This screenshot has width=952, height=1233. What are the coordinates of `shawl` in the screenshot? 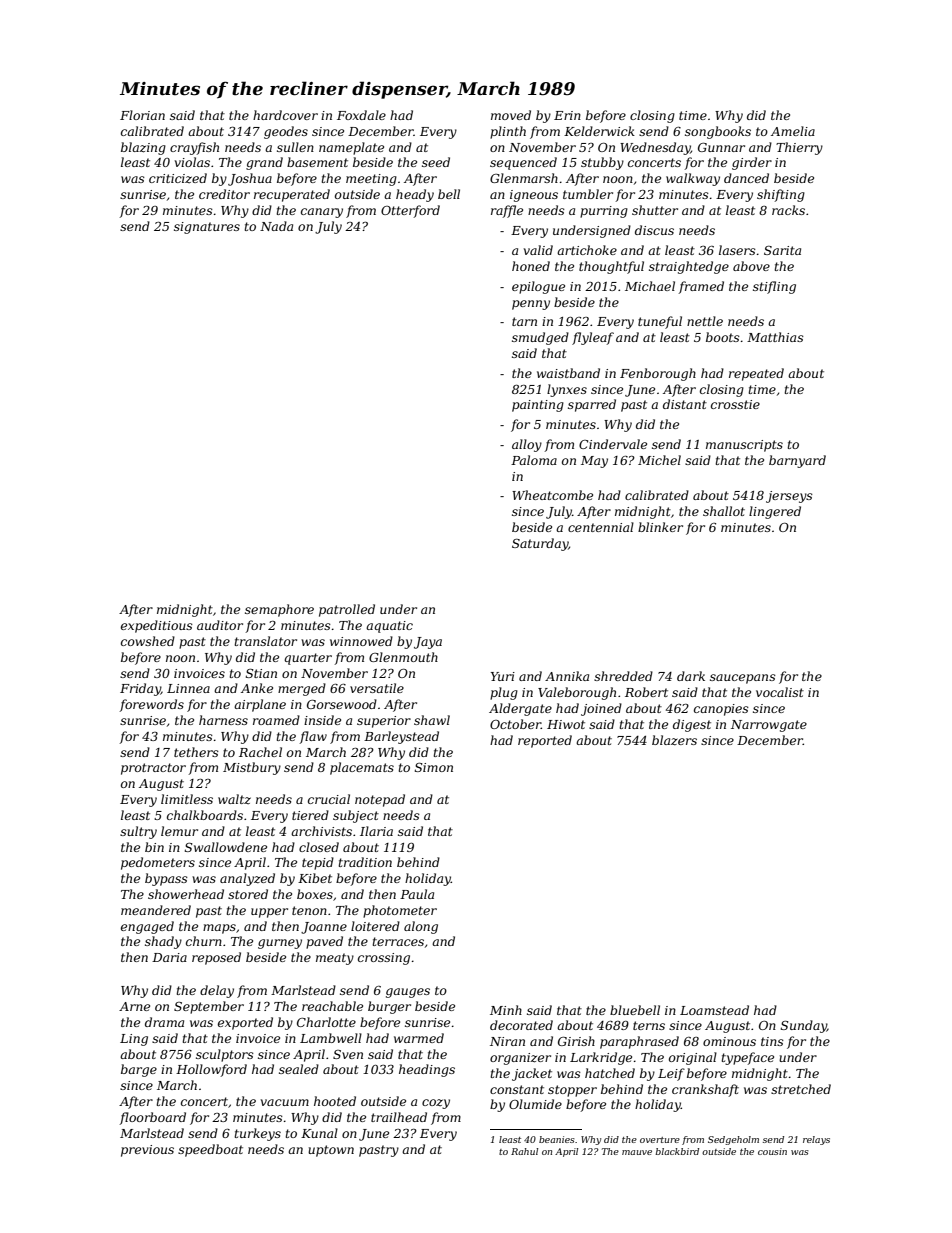 It's located at (432, 720).
